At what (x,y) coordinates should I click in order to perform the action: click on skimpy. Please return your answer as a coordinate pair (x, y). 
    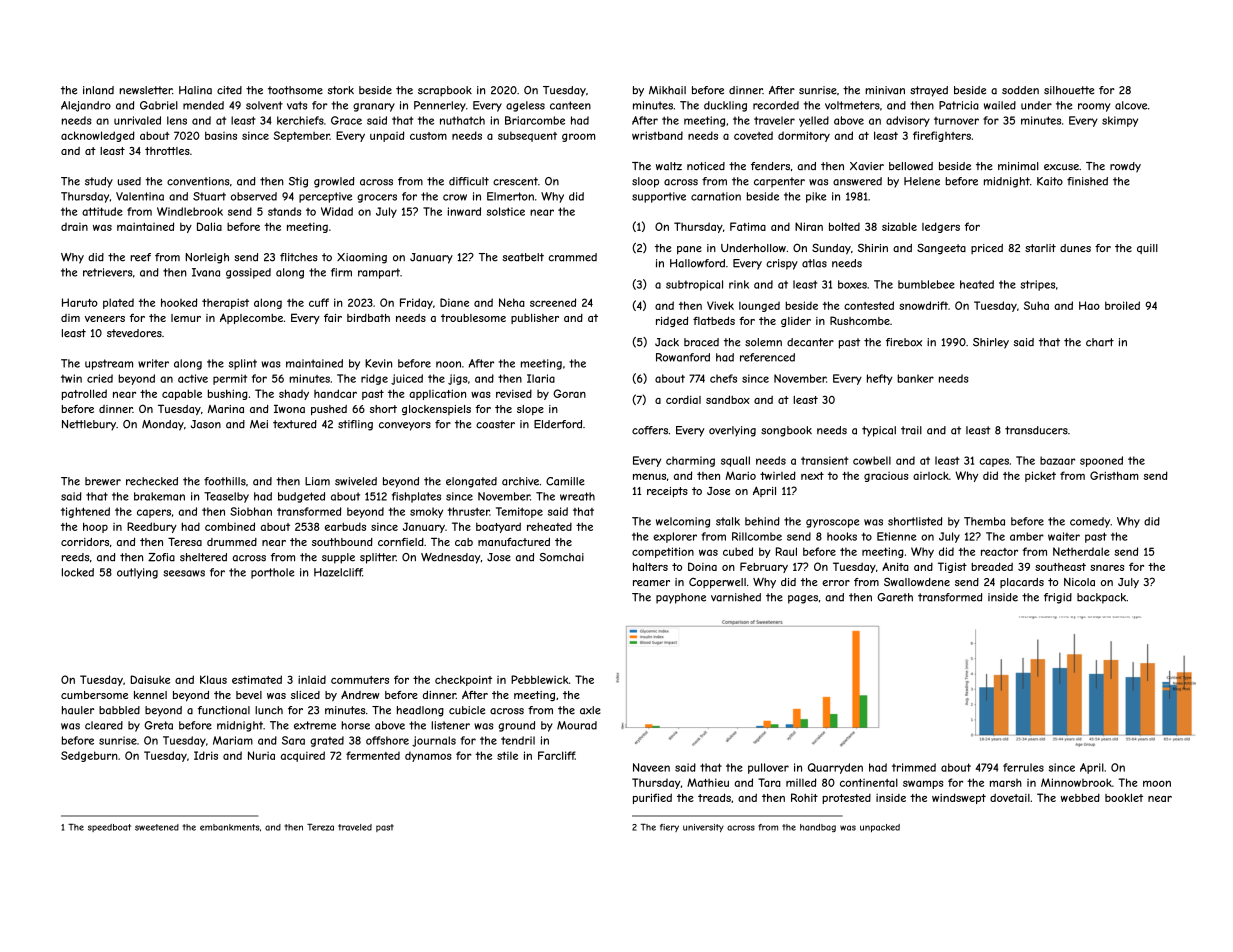
    Looking at the image, I should click on (1120, 121).
